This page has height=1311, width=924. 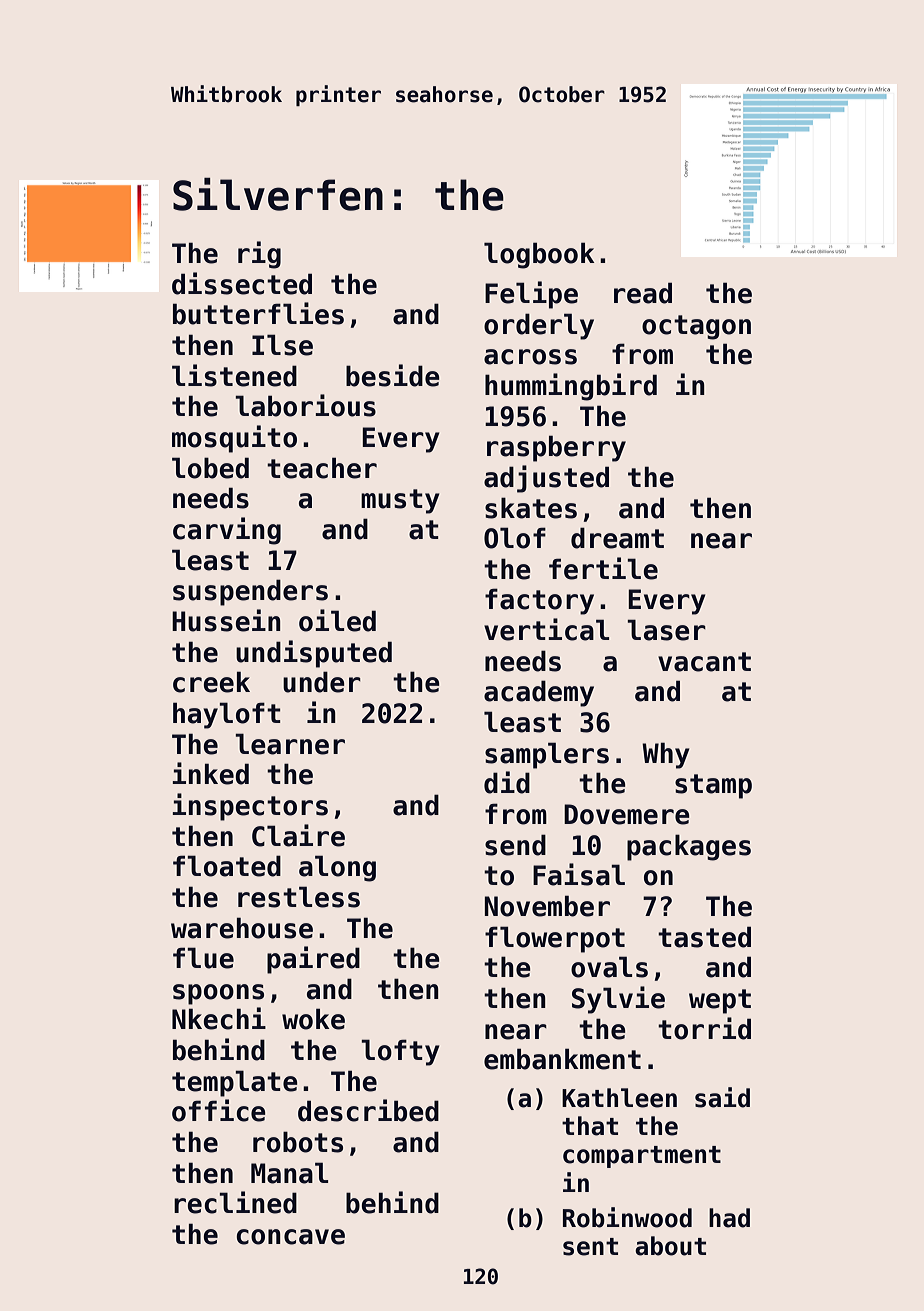 What do you see at coordinates (259, 255) in the page?
I see `rig` at bounding box center [259, 255].
